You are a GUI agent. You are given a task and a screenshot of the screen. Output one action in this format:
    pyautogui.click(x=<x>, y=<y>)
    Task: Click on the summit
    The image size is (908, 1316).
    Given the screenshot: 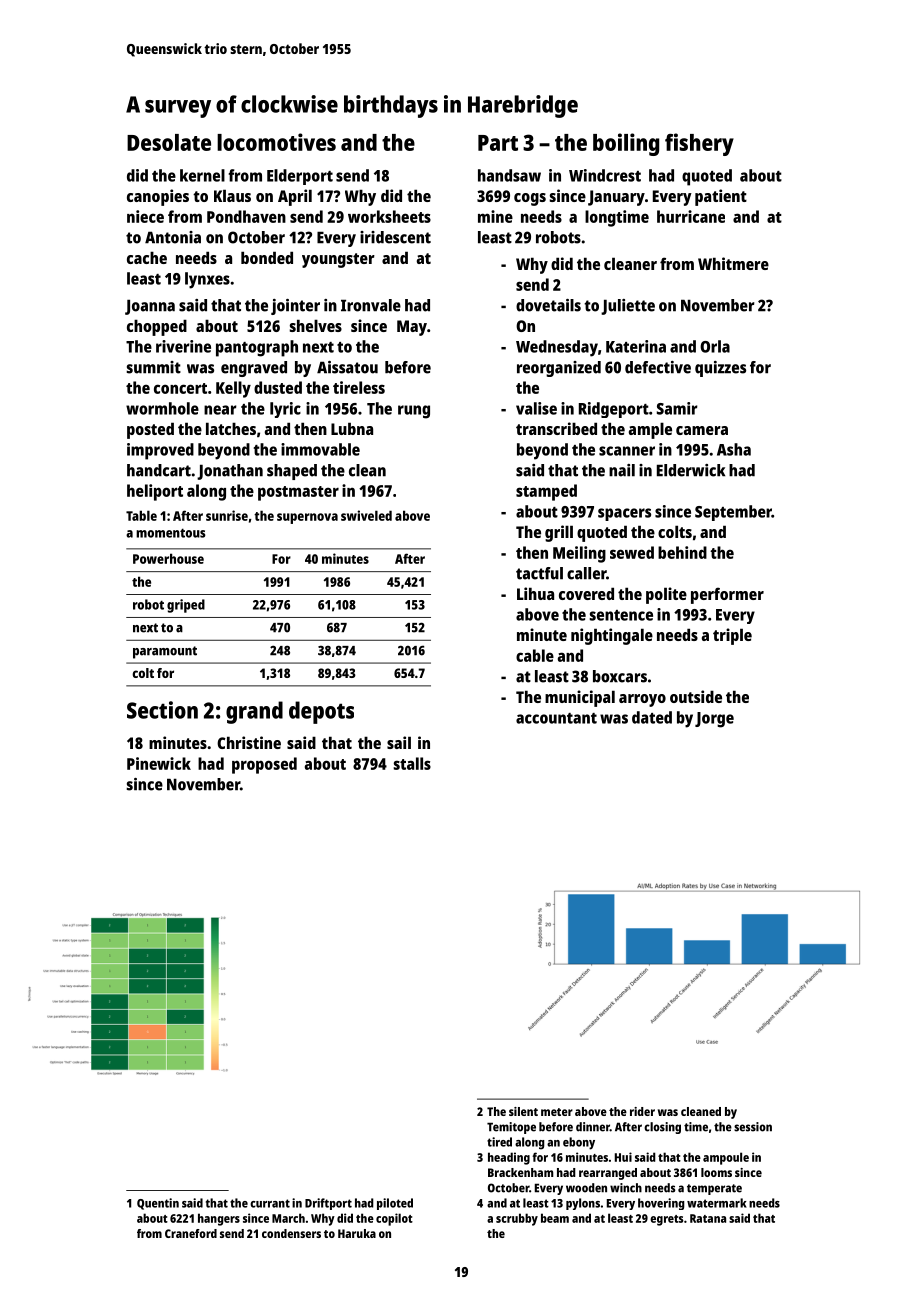 What is the action you would take?
    pyautogui.click(x=153, y=367)
